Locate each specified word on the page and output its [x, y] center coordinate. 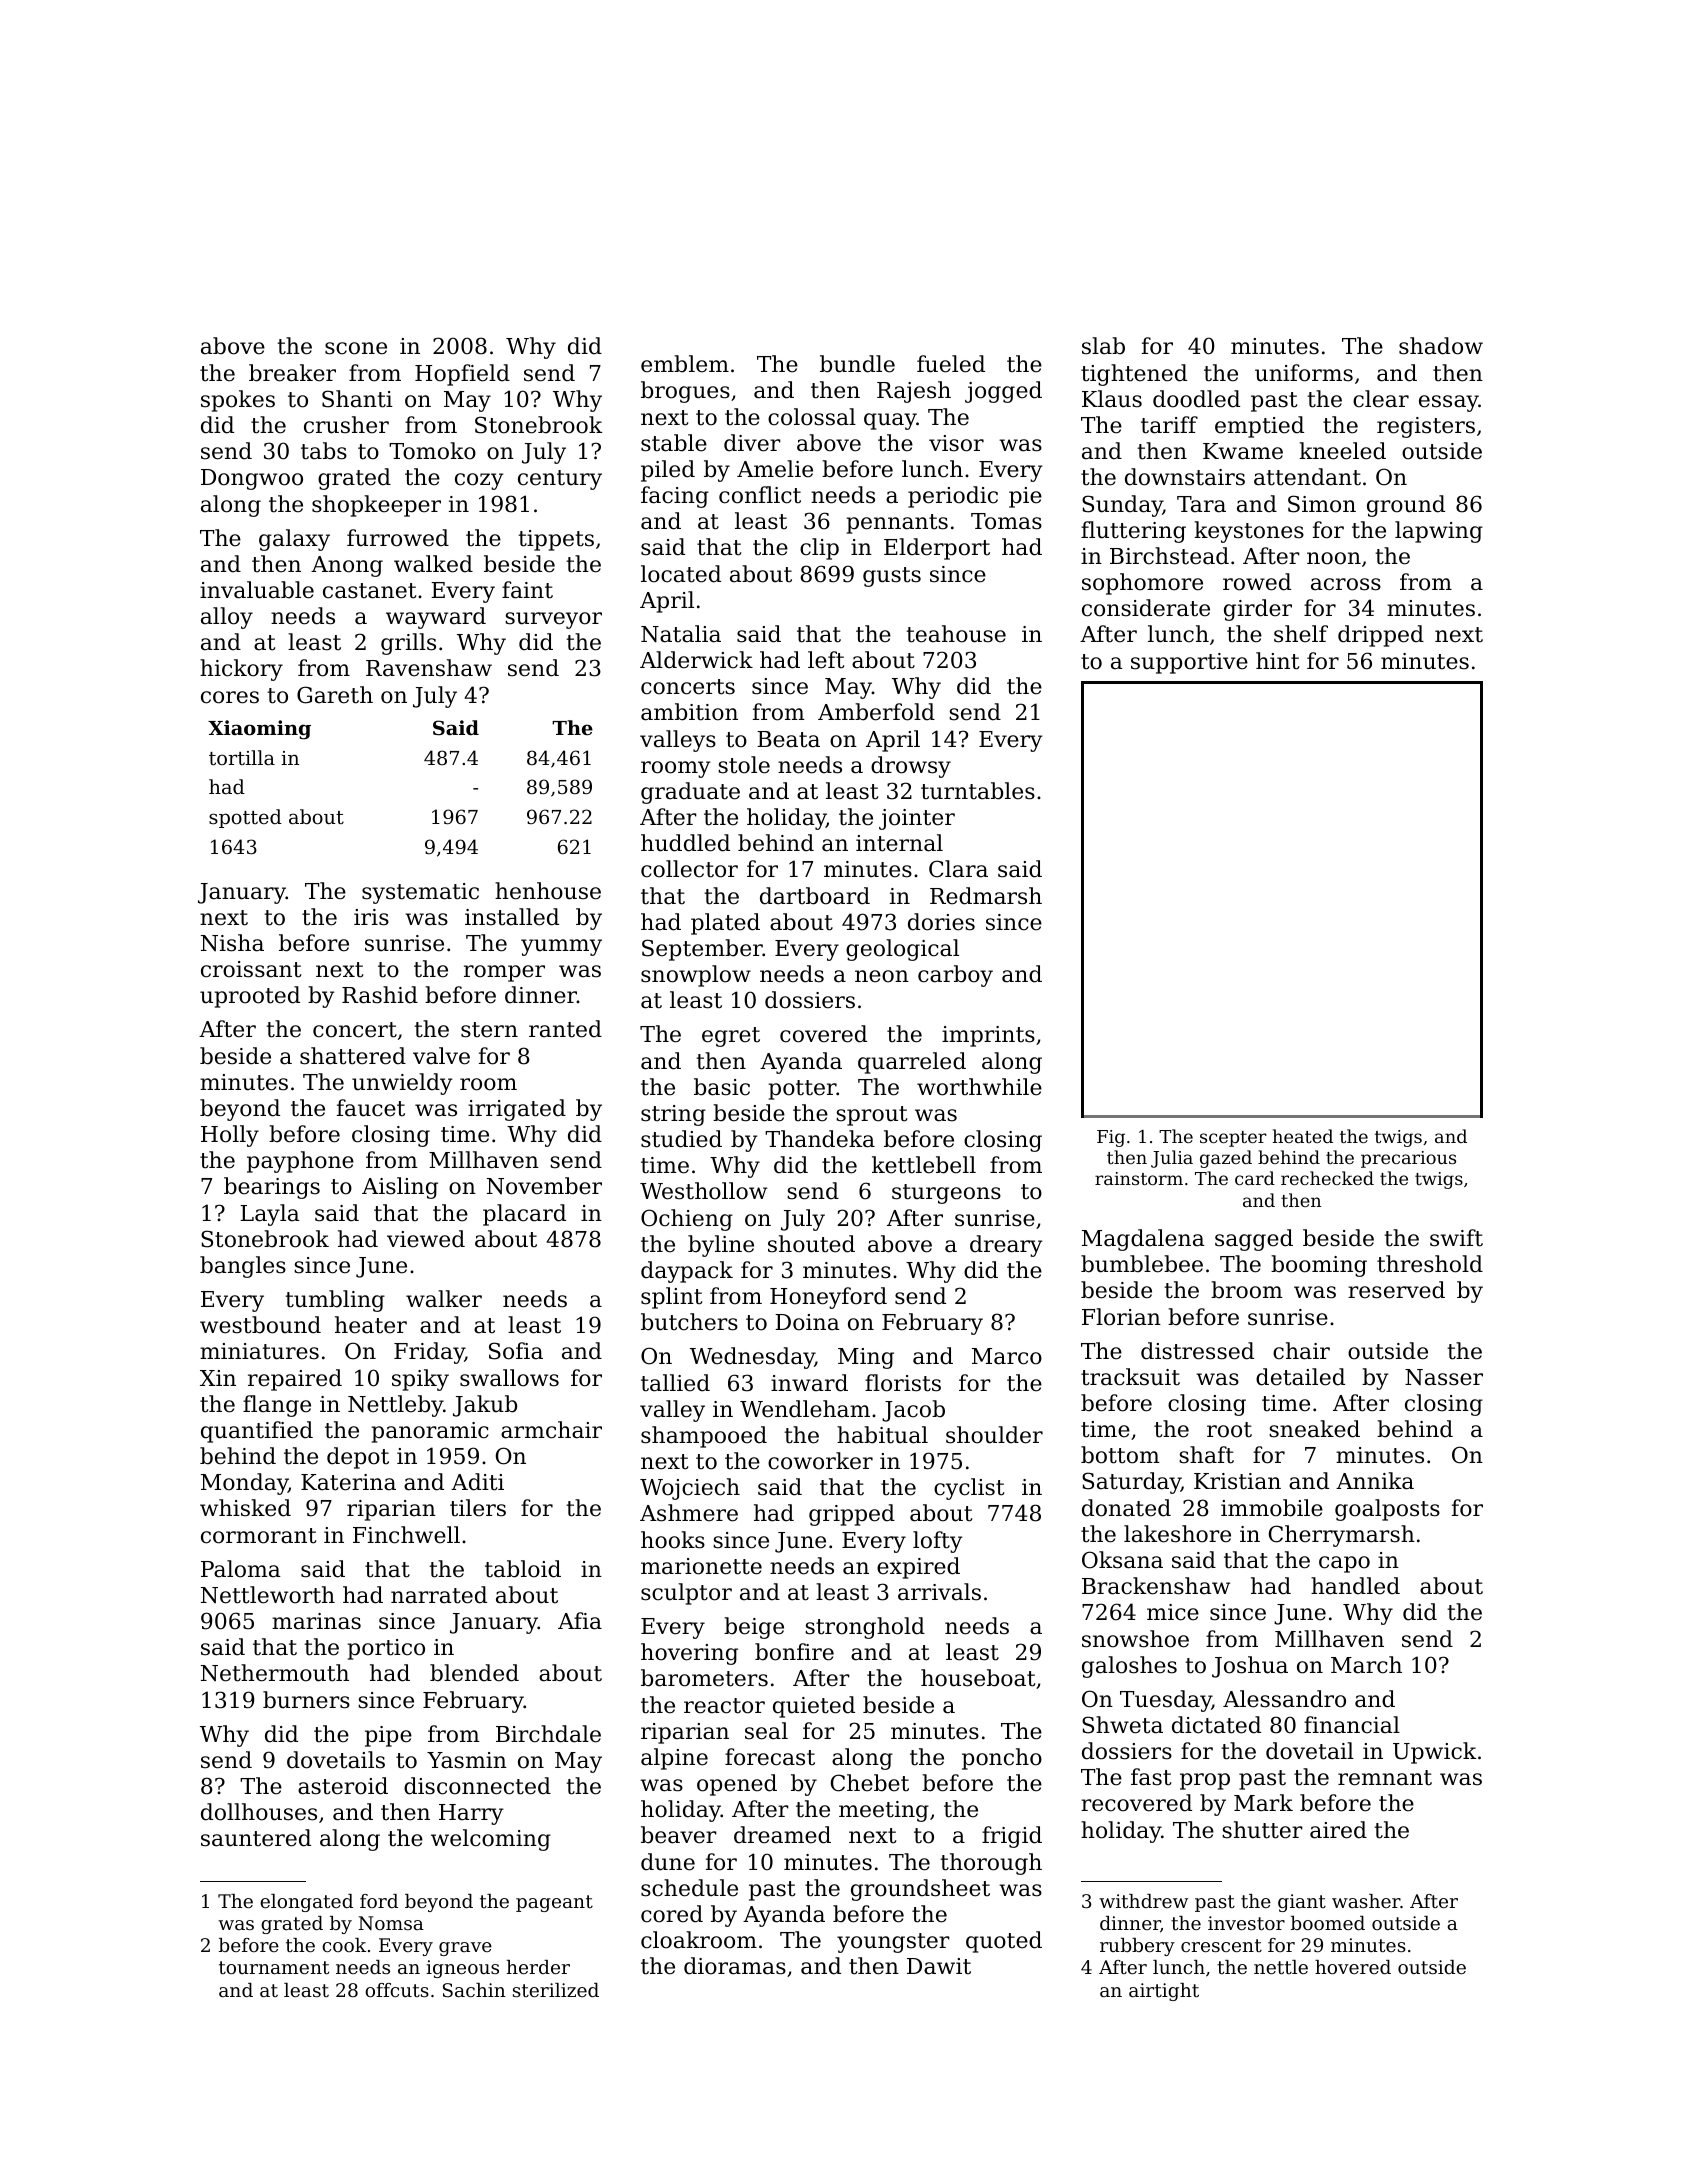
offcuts [397, 1990]
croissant [251, 969]
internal [899, 843]
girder [1258, 610]
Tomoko [432, 451]
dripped [1381, 636]
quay [890, 421]
